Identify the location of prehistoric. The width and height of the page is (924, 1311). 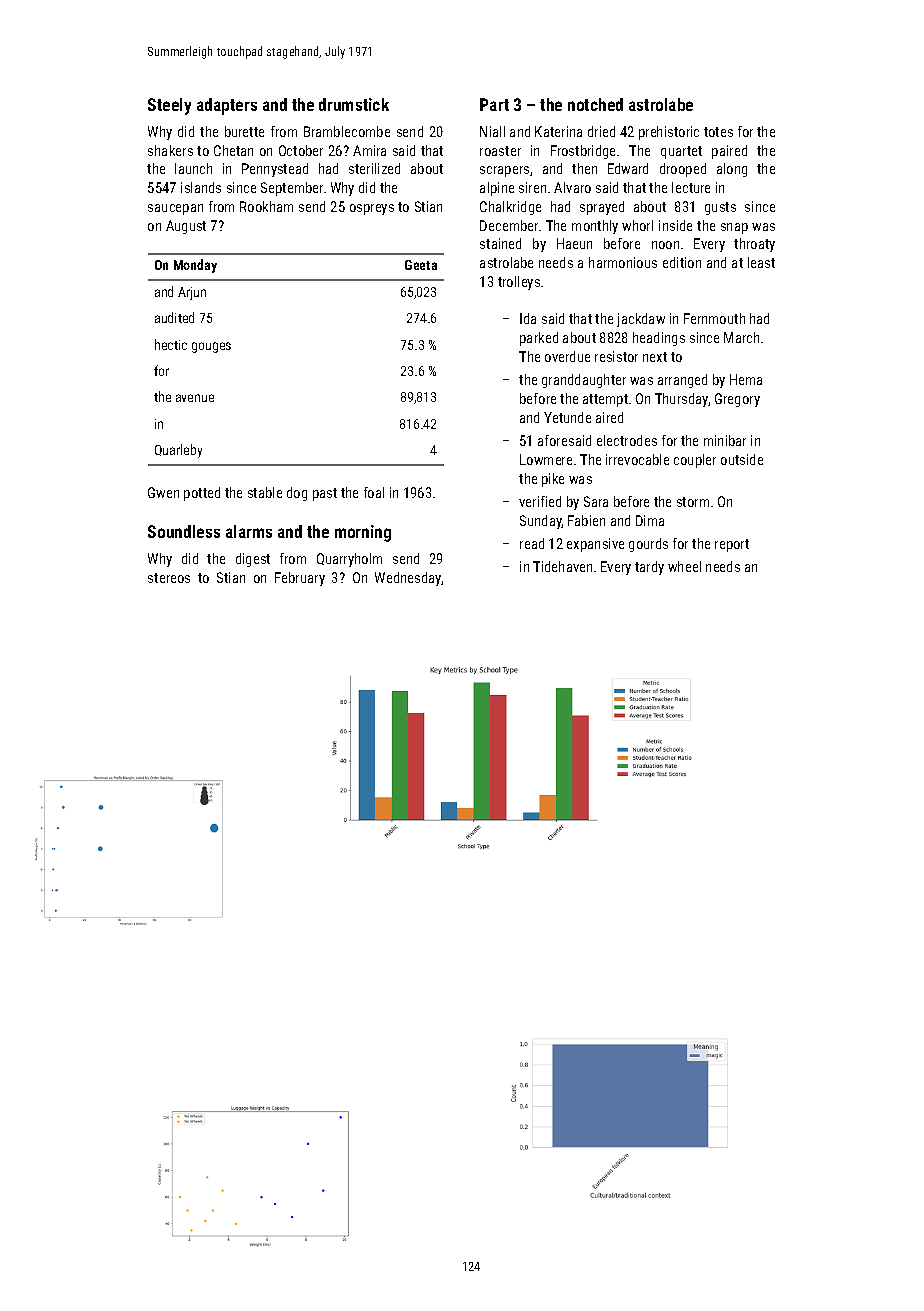
(669, 133).
